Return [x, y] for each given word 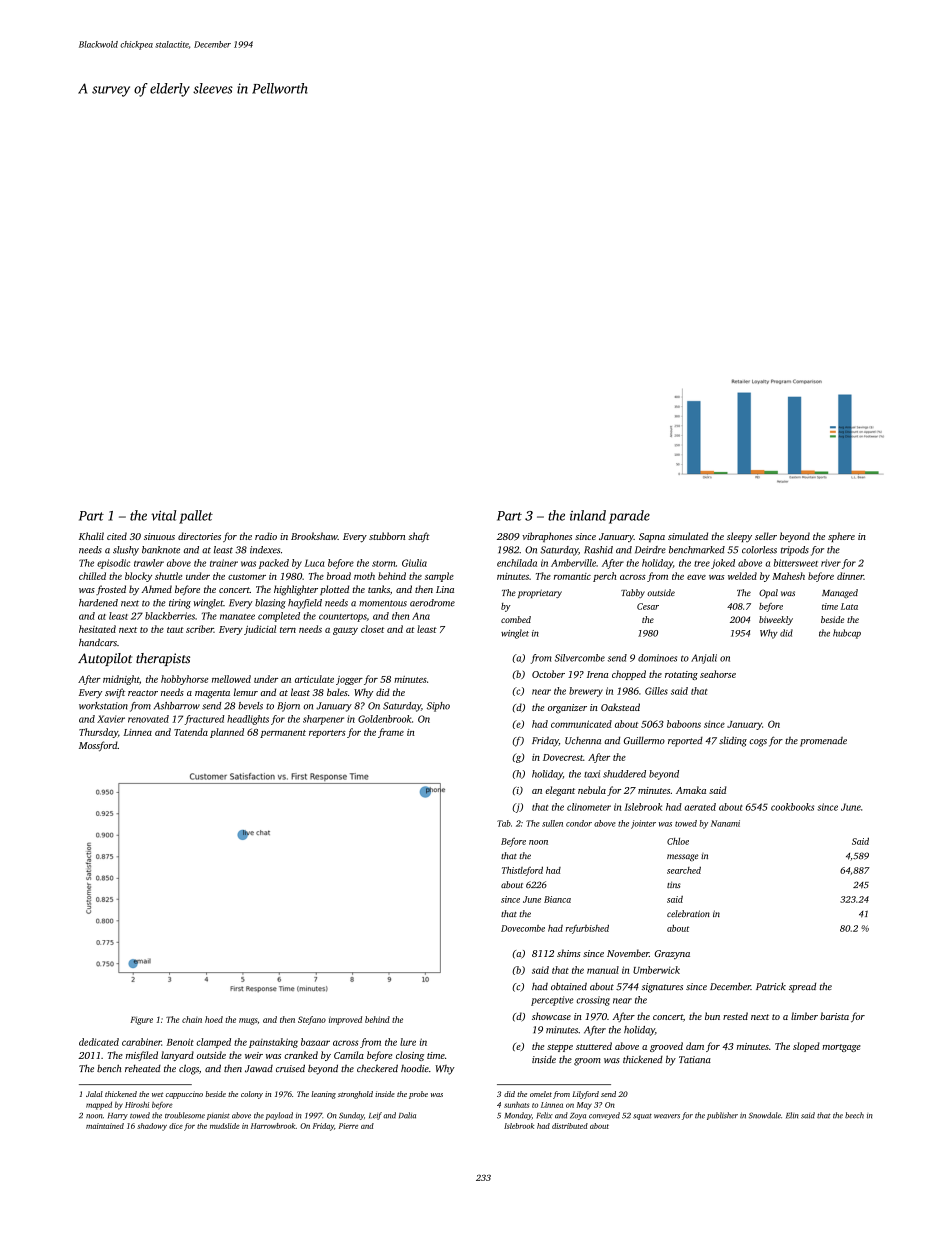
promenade [823, 742]
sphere [841, 537]
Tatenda [191, 732]
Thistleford [522, 871]
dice [176, 1126]
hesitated [97, 629]
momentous [383, 603]
